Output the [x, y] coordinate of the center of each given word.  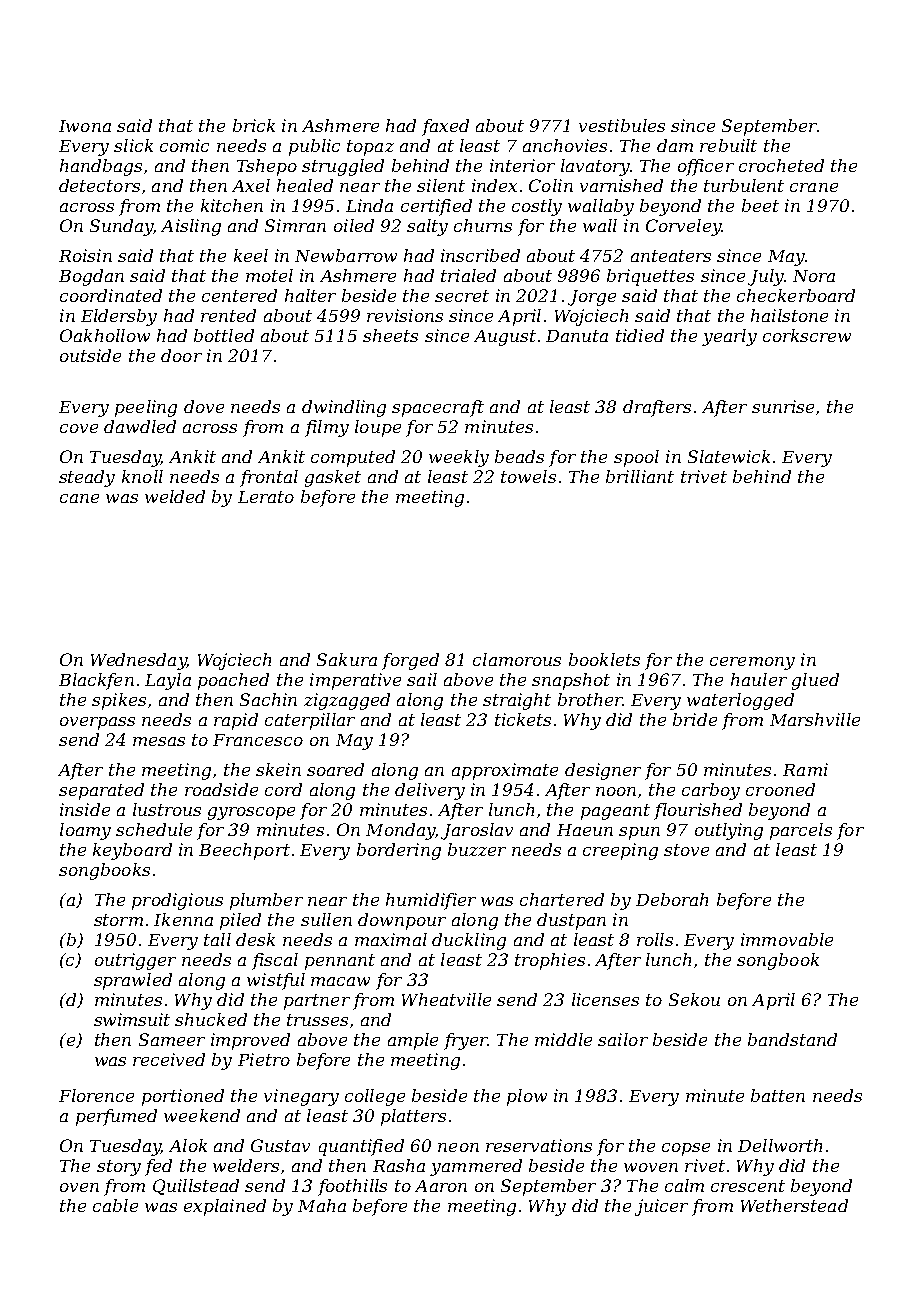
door [181, 355]
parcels [801, 831]
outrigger [135, 961]
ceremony [752, 663]
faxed [445, 127]
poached [233, 681]
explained [225, 1207]
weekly [459, 458]
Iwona [85, 126]
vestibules [622, 125]
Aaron [441, 1186]
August [505, 338]
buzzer [477, 849]
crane [814, 187]
